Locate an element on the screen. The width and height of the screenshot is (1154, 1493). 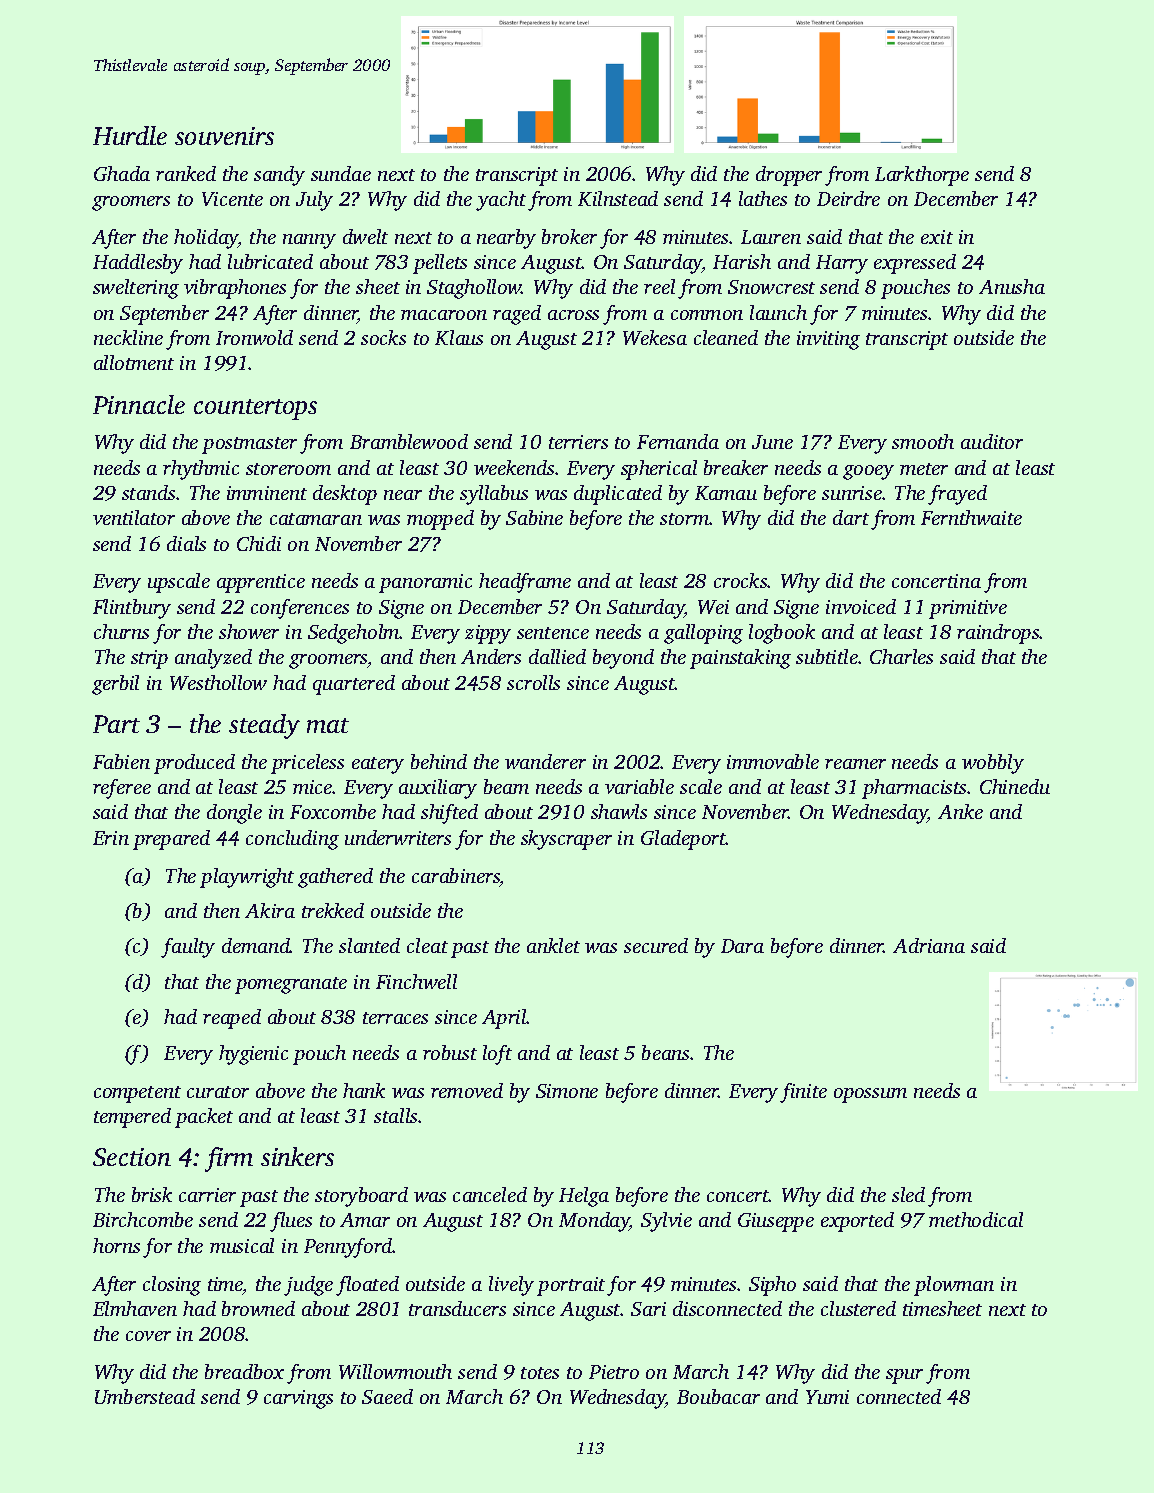
judge is located at coordinates (308, 1286).
